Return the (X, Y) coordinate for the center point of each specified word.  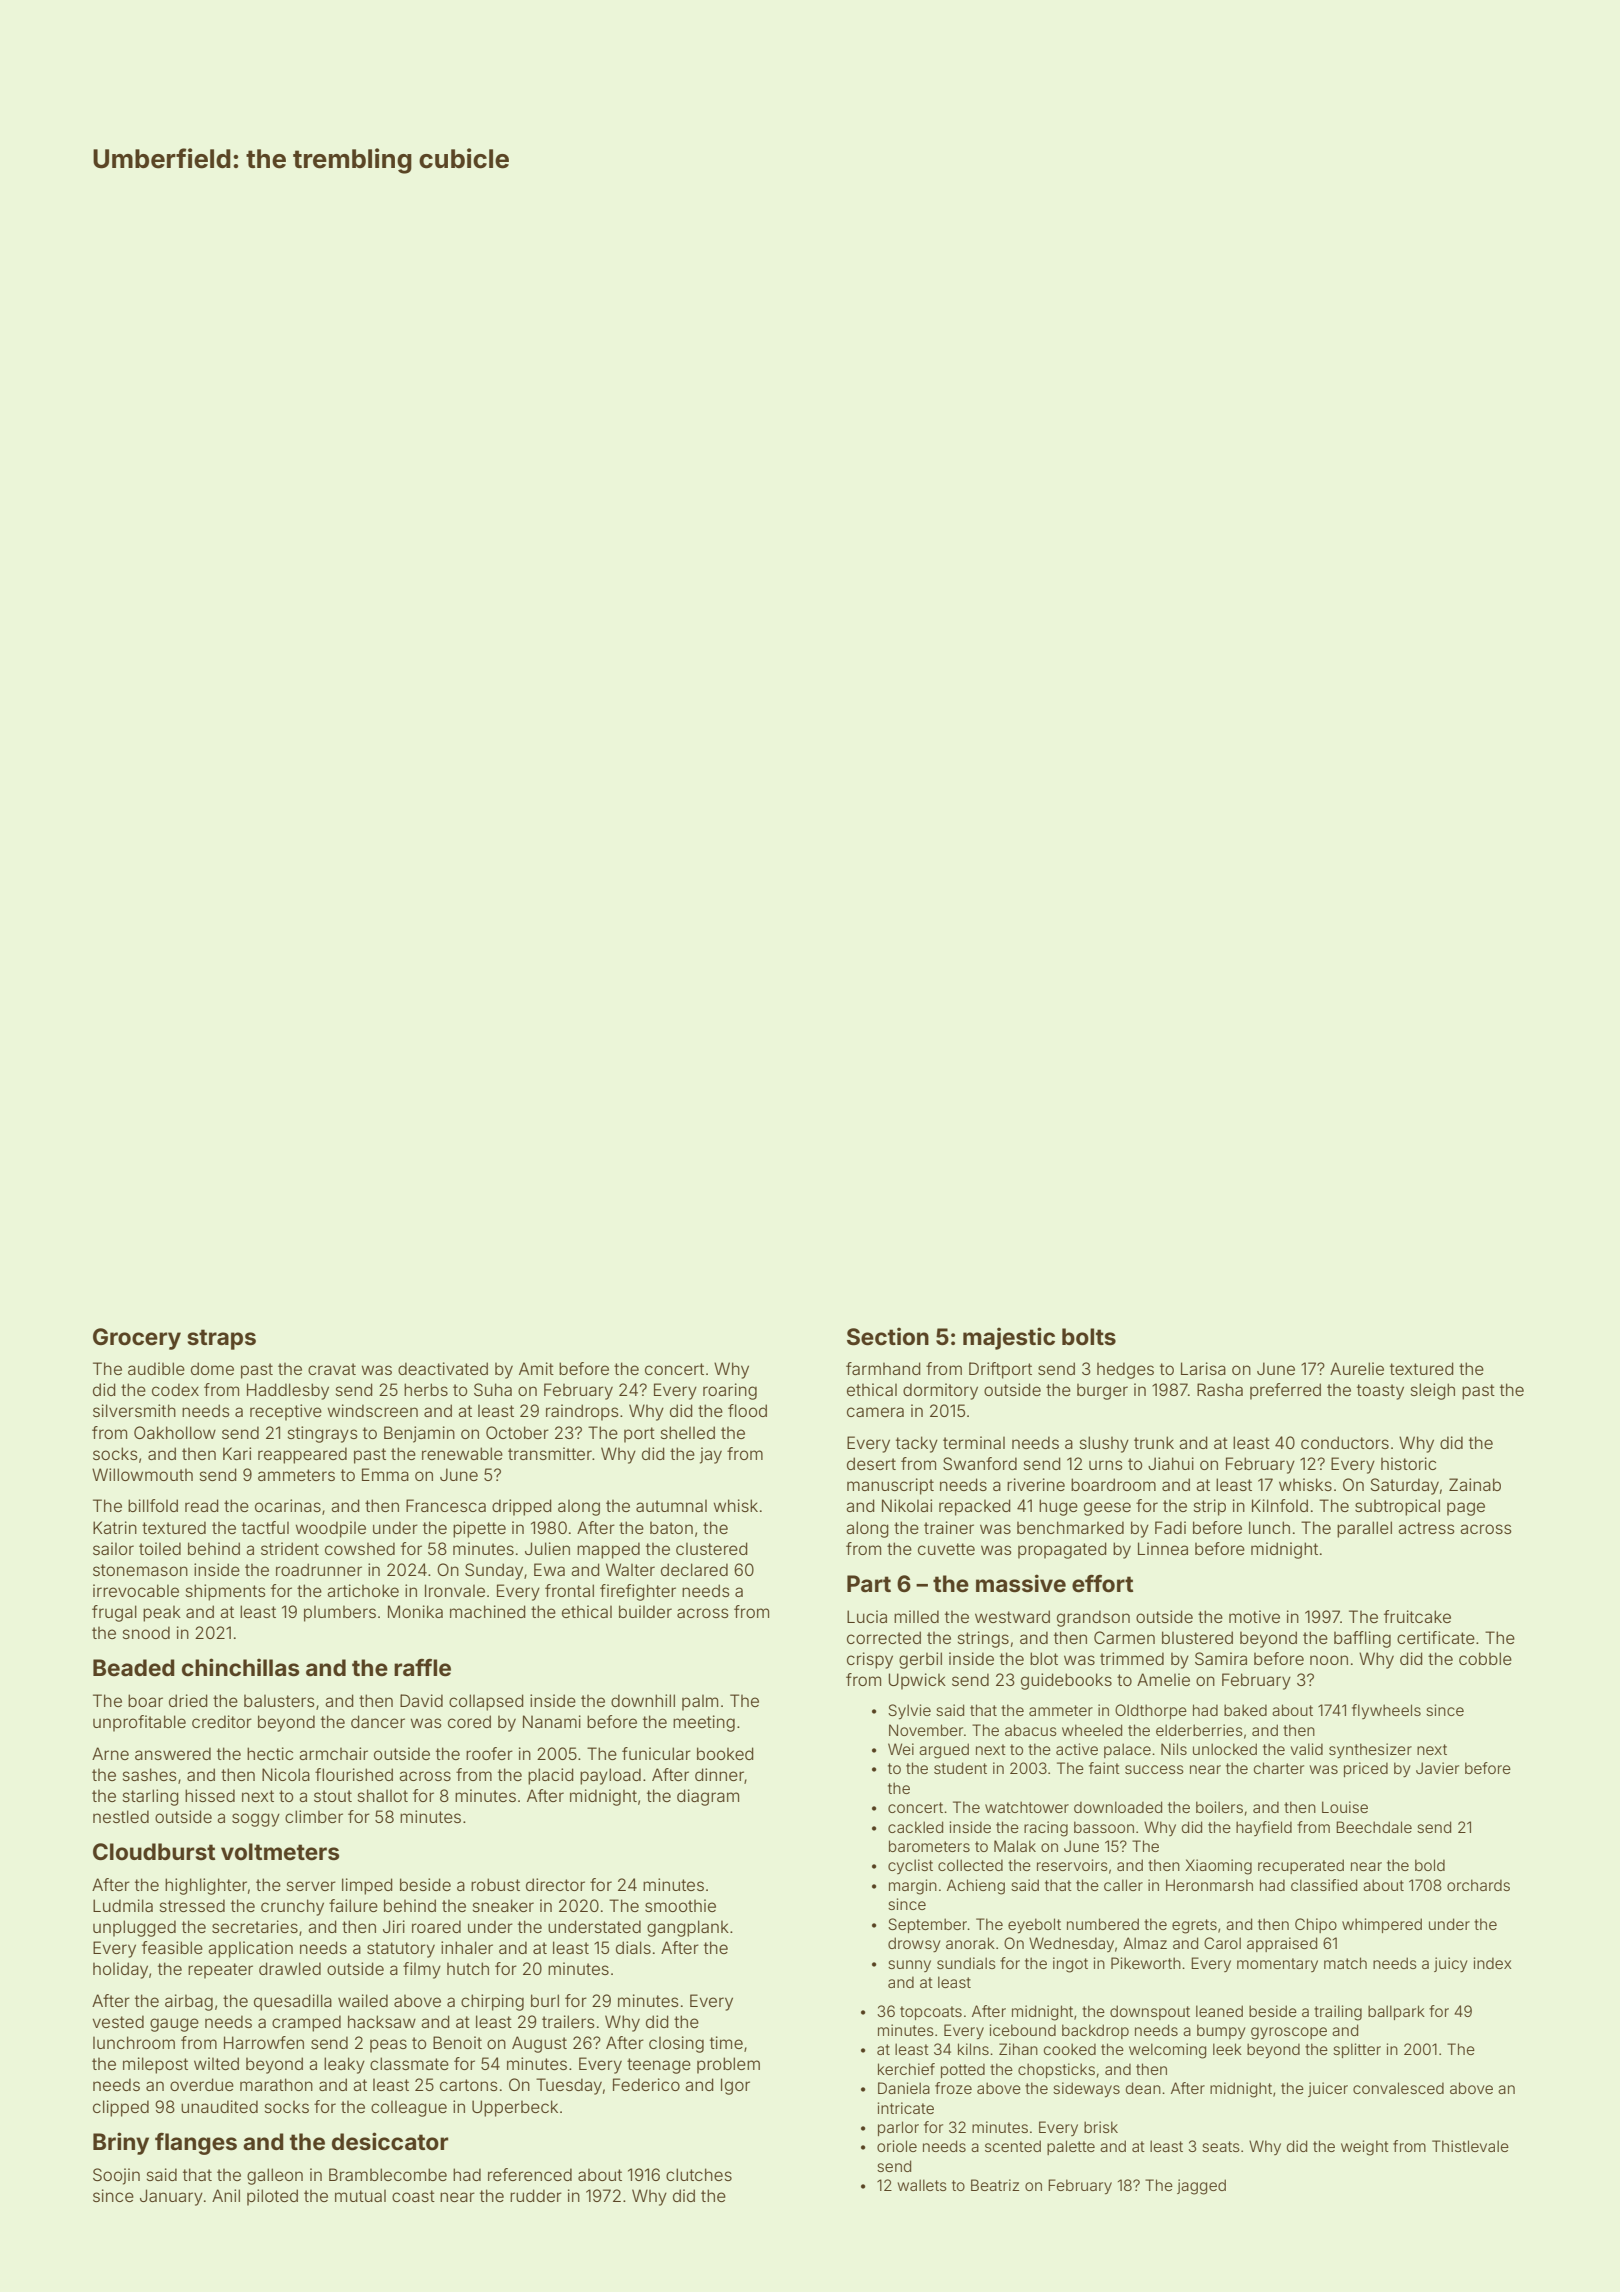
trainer (949, 1527)
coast (413, 2196)
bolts (1089, 1337)
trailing (1338, 2013)
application (250, 1949)
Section (888, 1336)
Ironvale (455, 1590)
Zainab (1475, 1484)
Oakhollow (175, 1432)
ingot (1070, 1965)
